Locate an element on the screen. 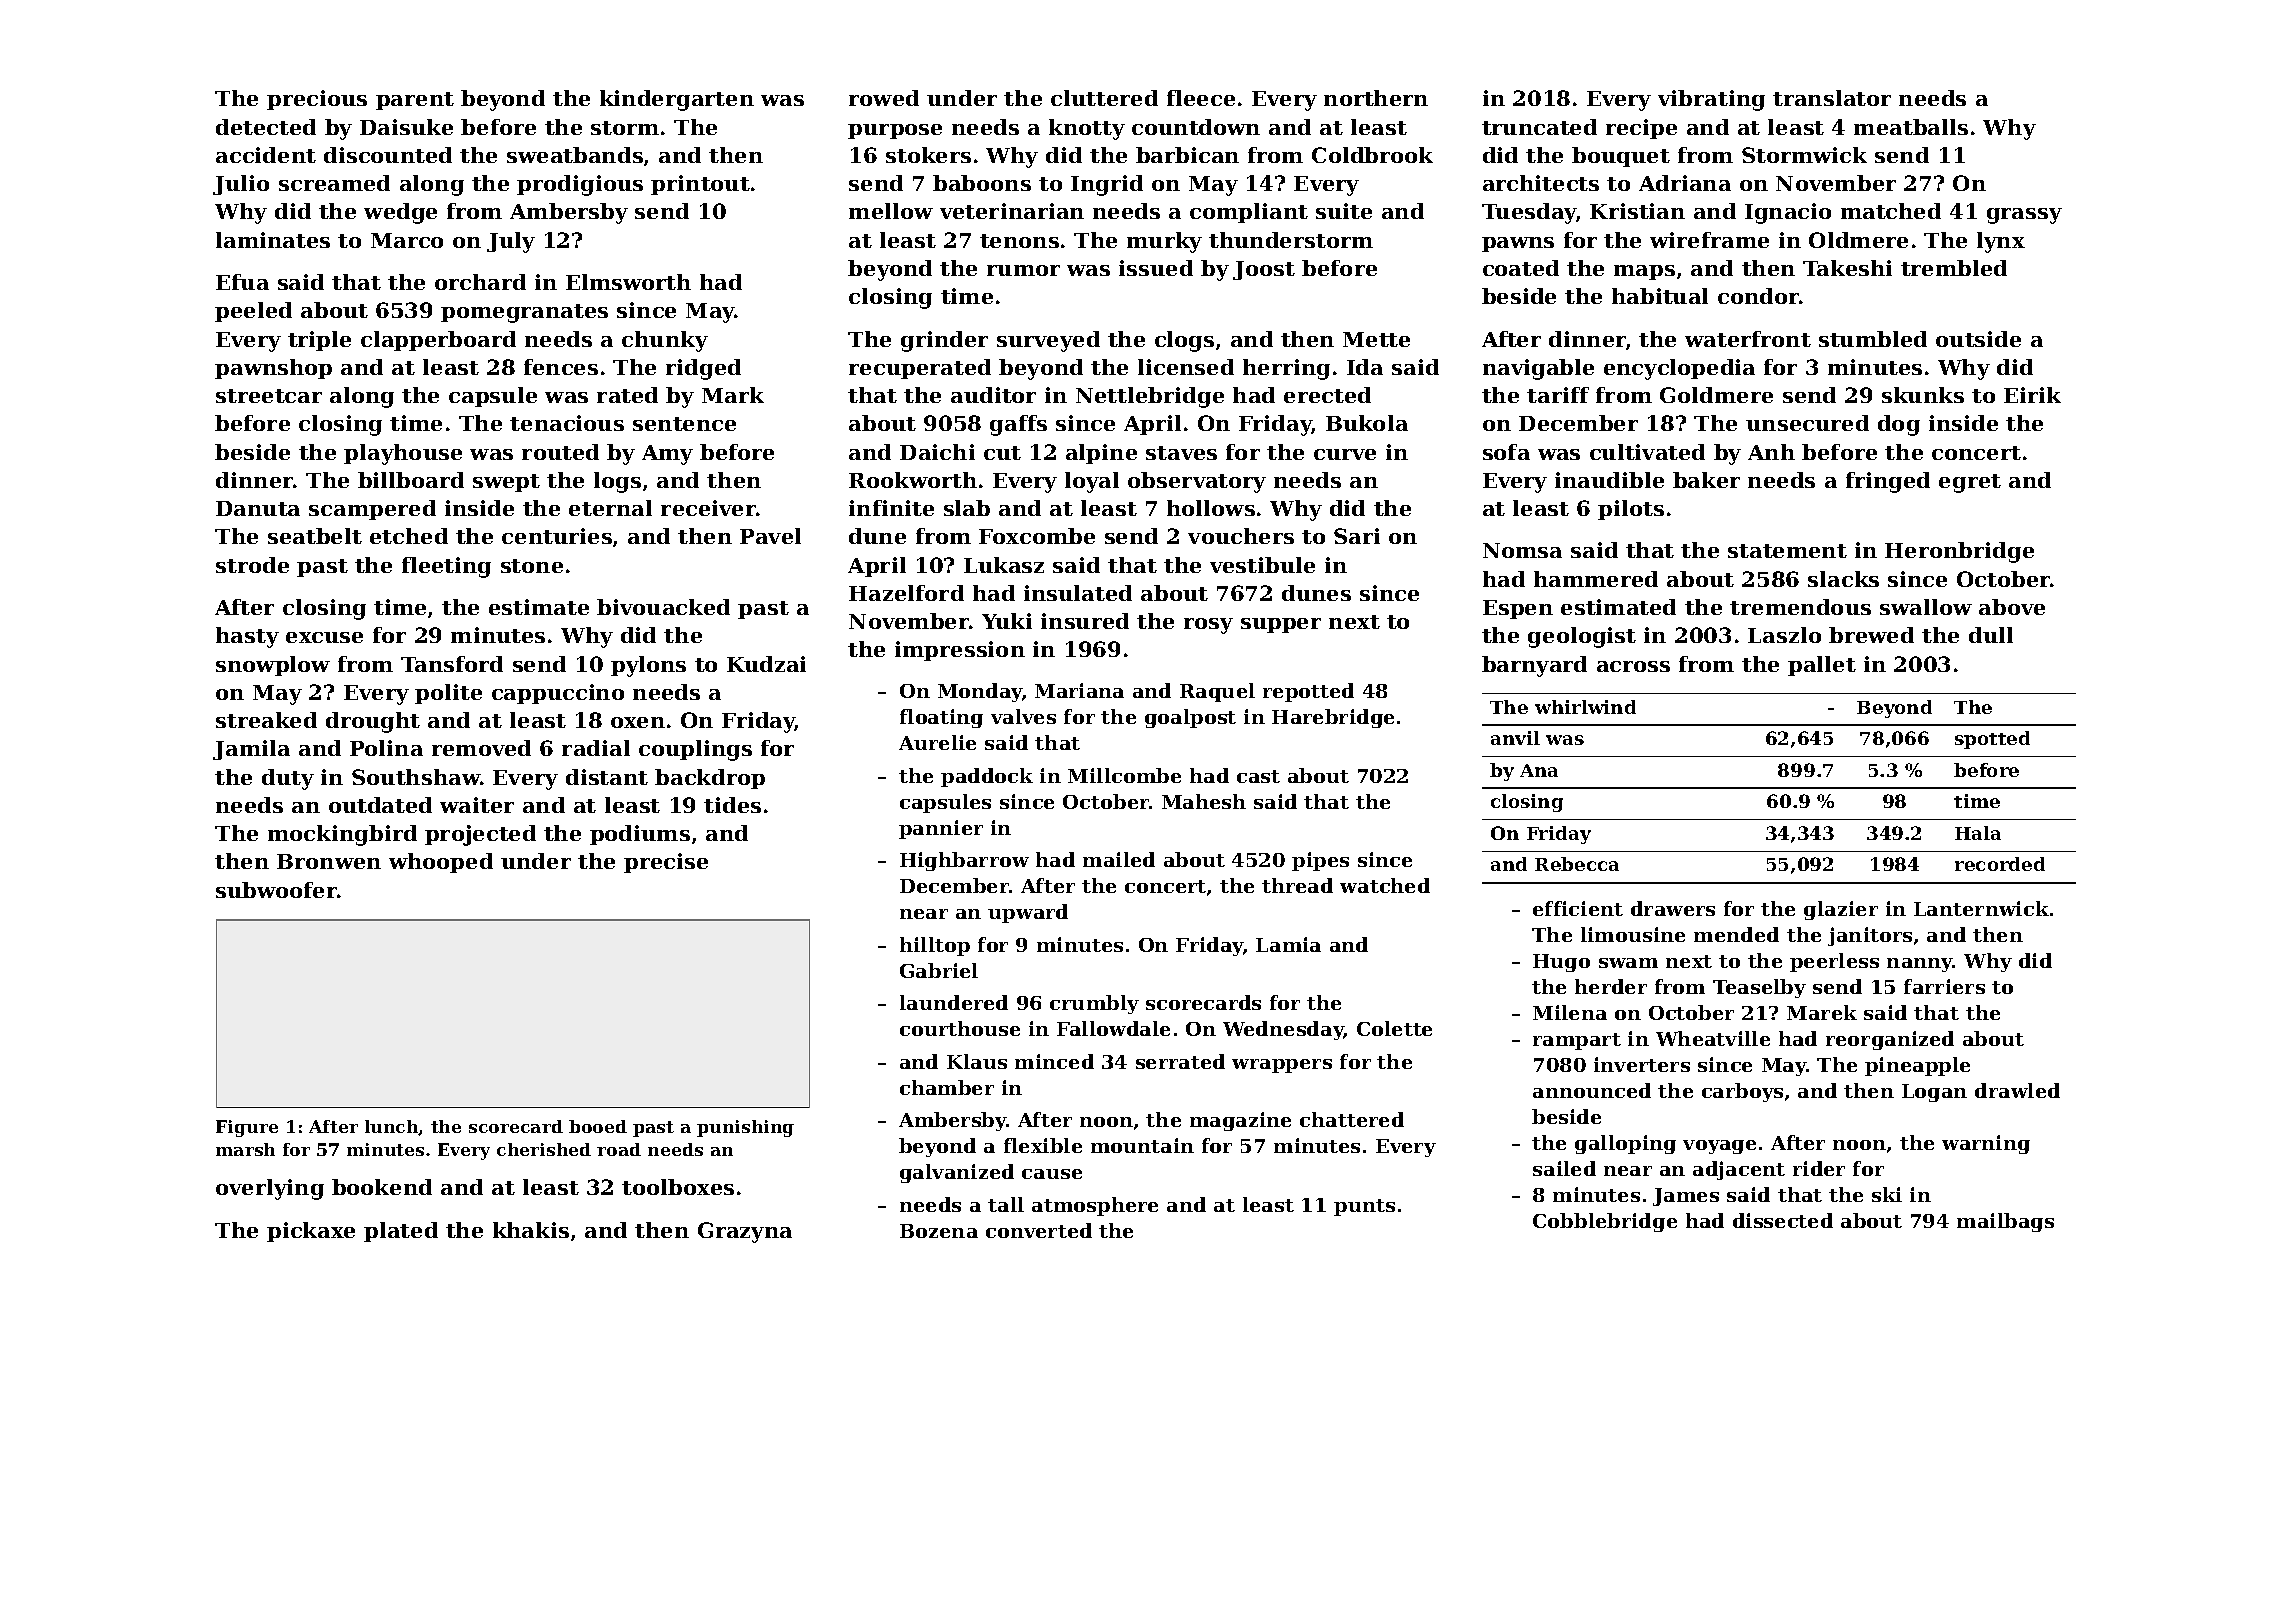 This screenshot has height=1620, width=2292. swept is located at coordinates (506, 483).
